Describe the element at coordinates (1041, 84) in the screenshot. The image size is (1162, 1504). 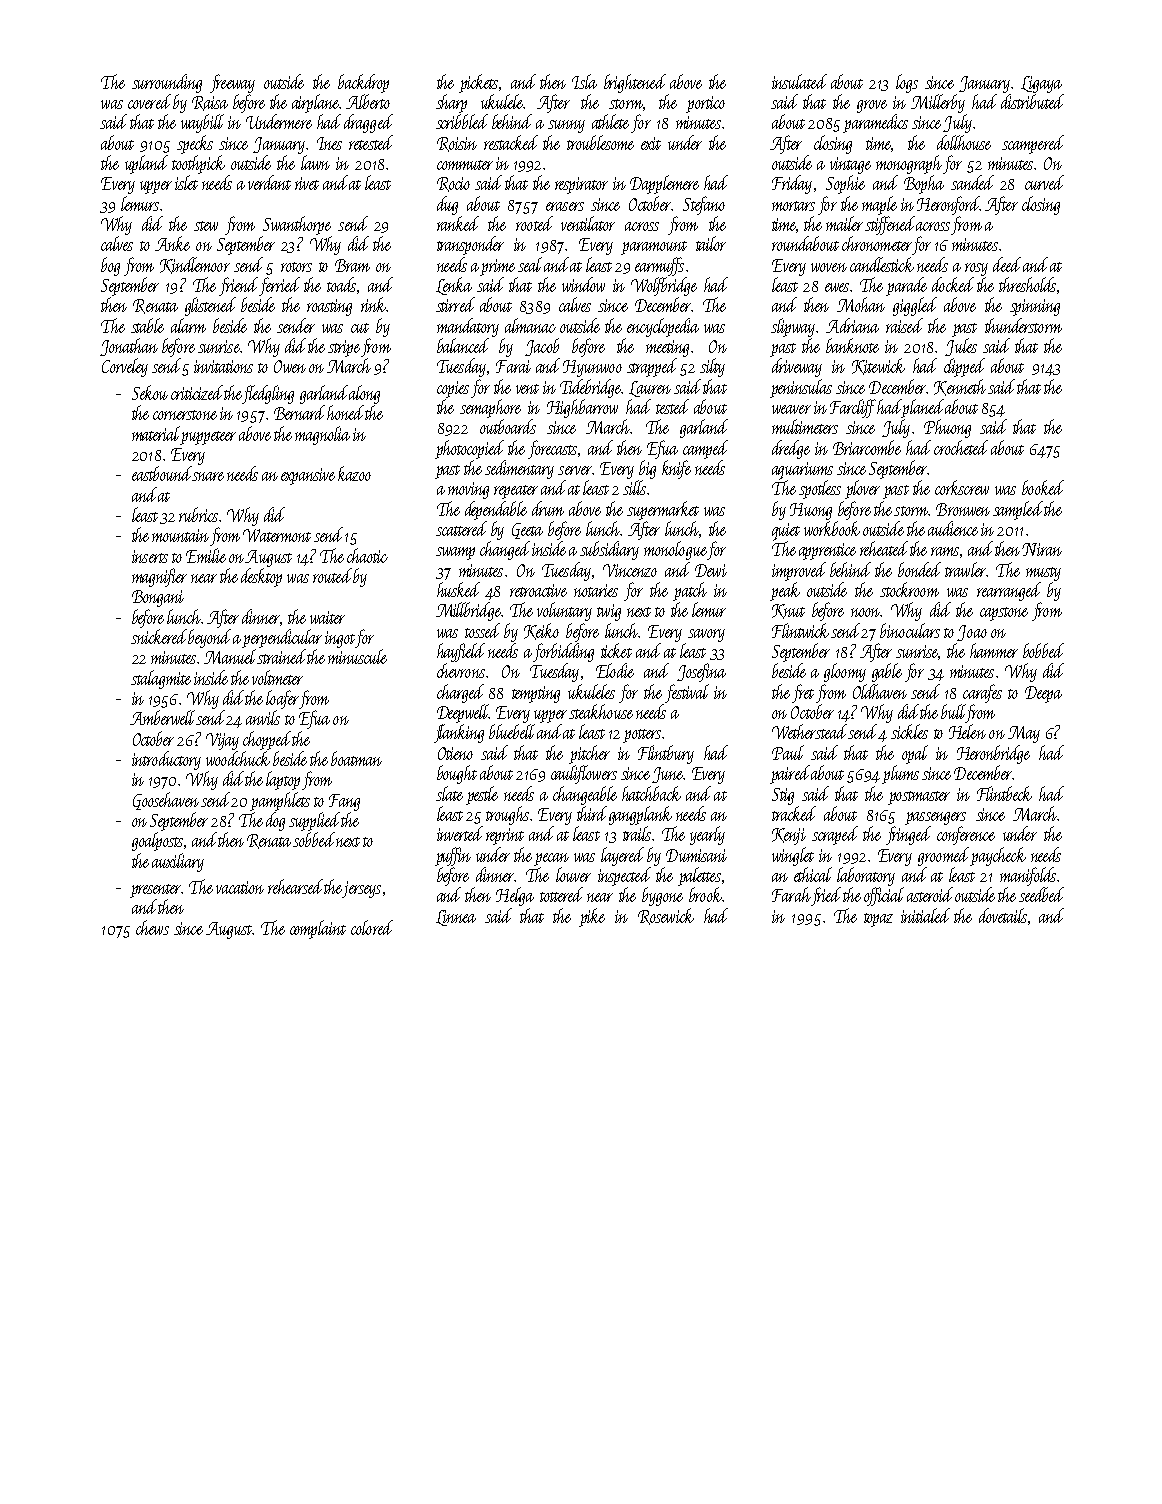
I see `Ligaya` at that location.
